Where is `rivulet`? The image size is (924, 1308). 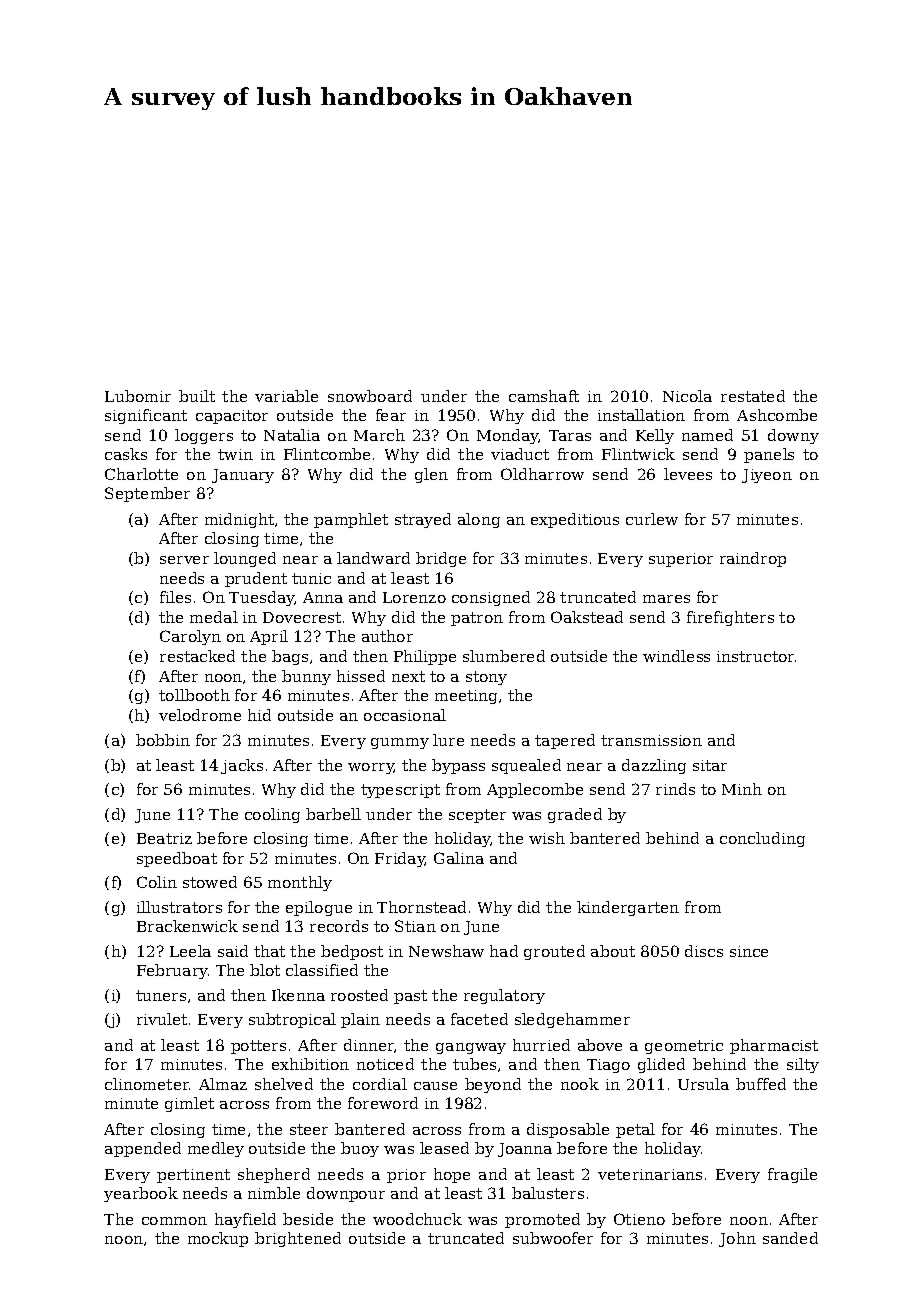
rivulet is located at coordinates (162, 1019).
